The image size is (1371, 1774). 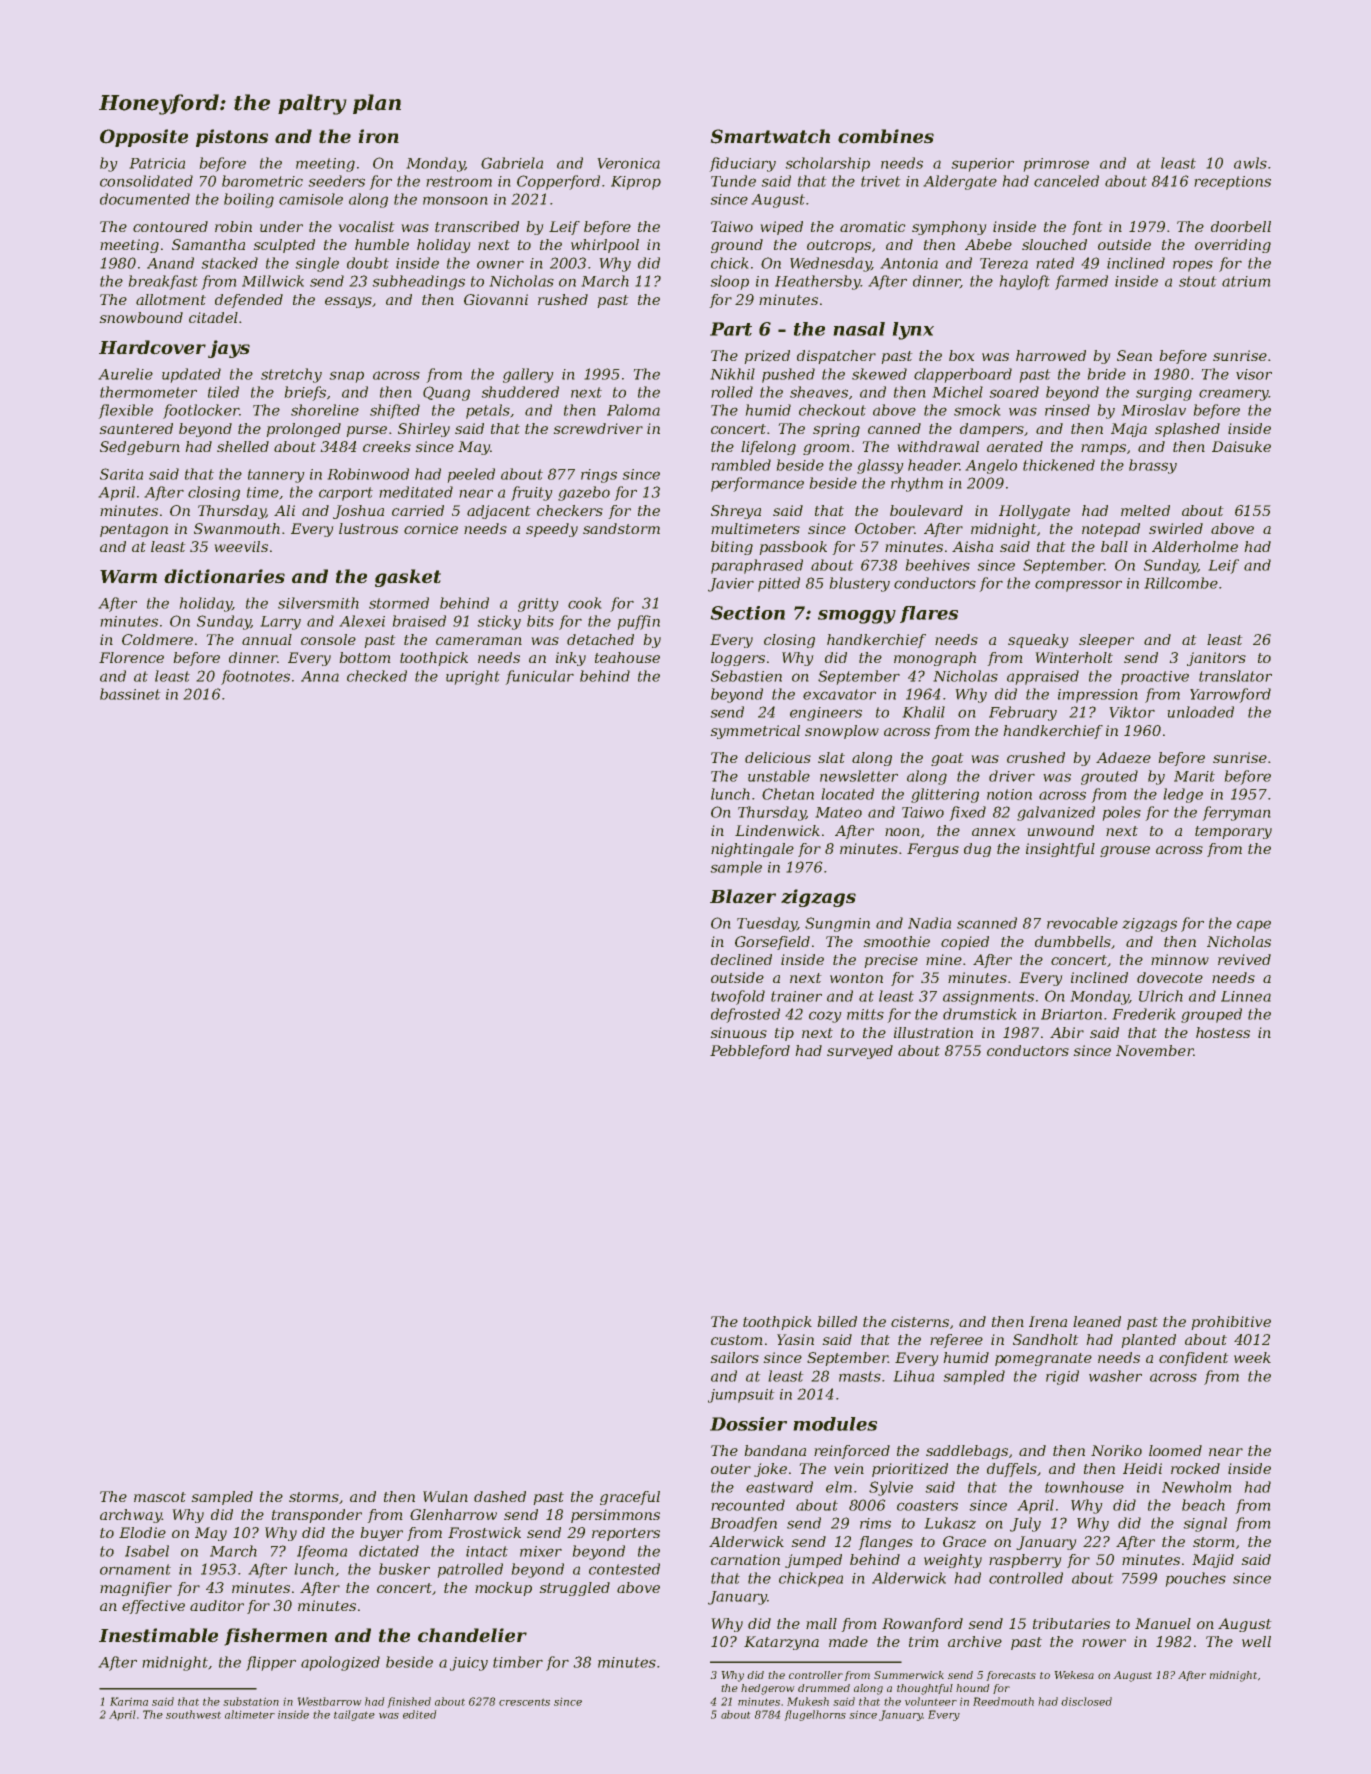 I want to click on breakfast, so click(x=163, y=282).
